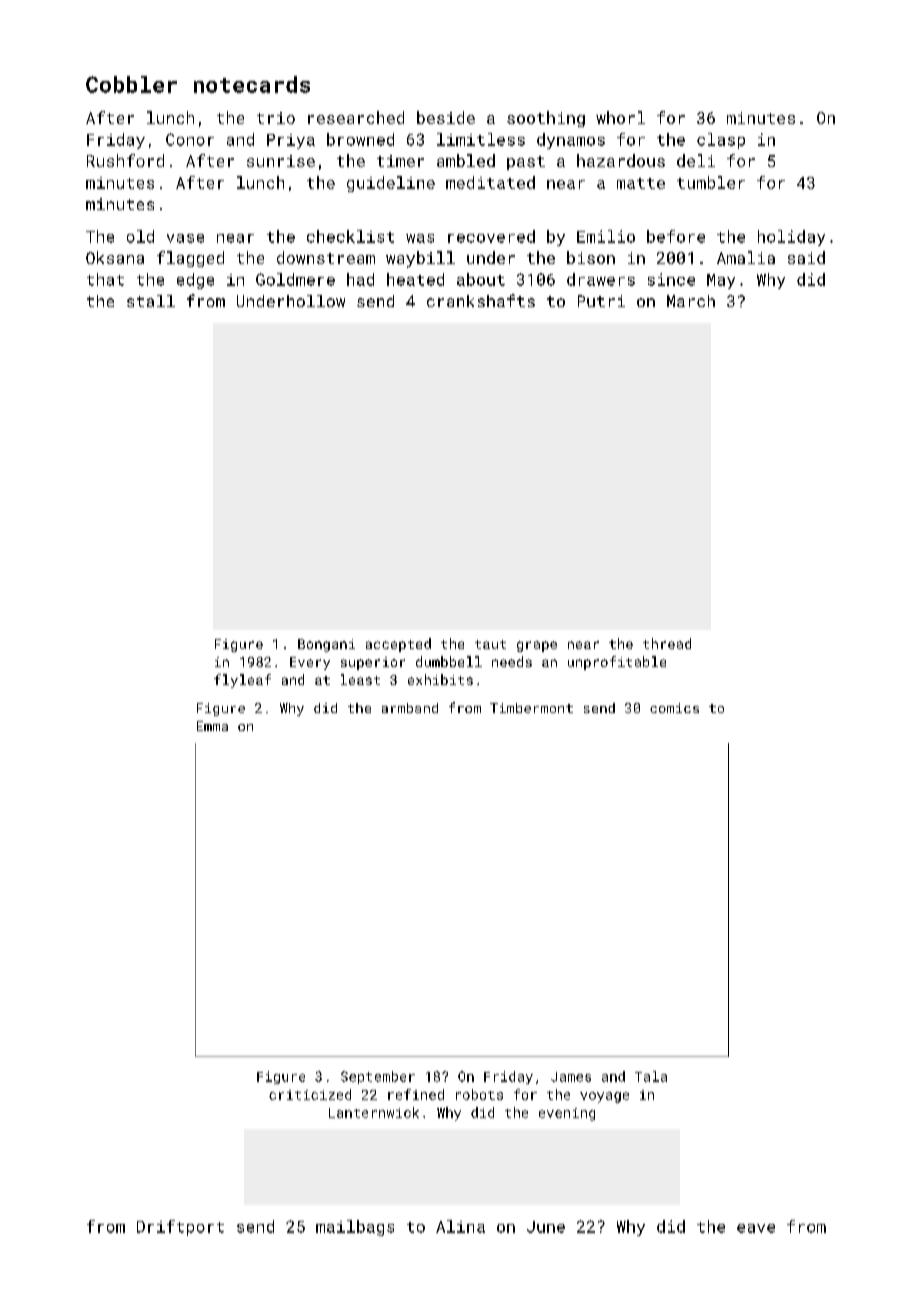 Image resolution: width=924 pixels, height=1308 pixels. I want to click on comics, so click(674, 708).
